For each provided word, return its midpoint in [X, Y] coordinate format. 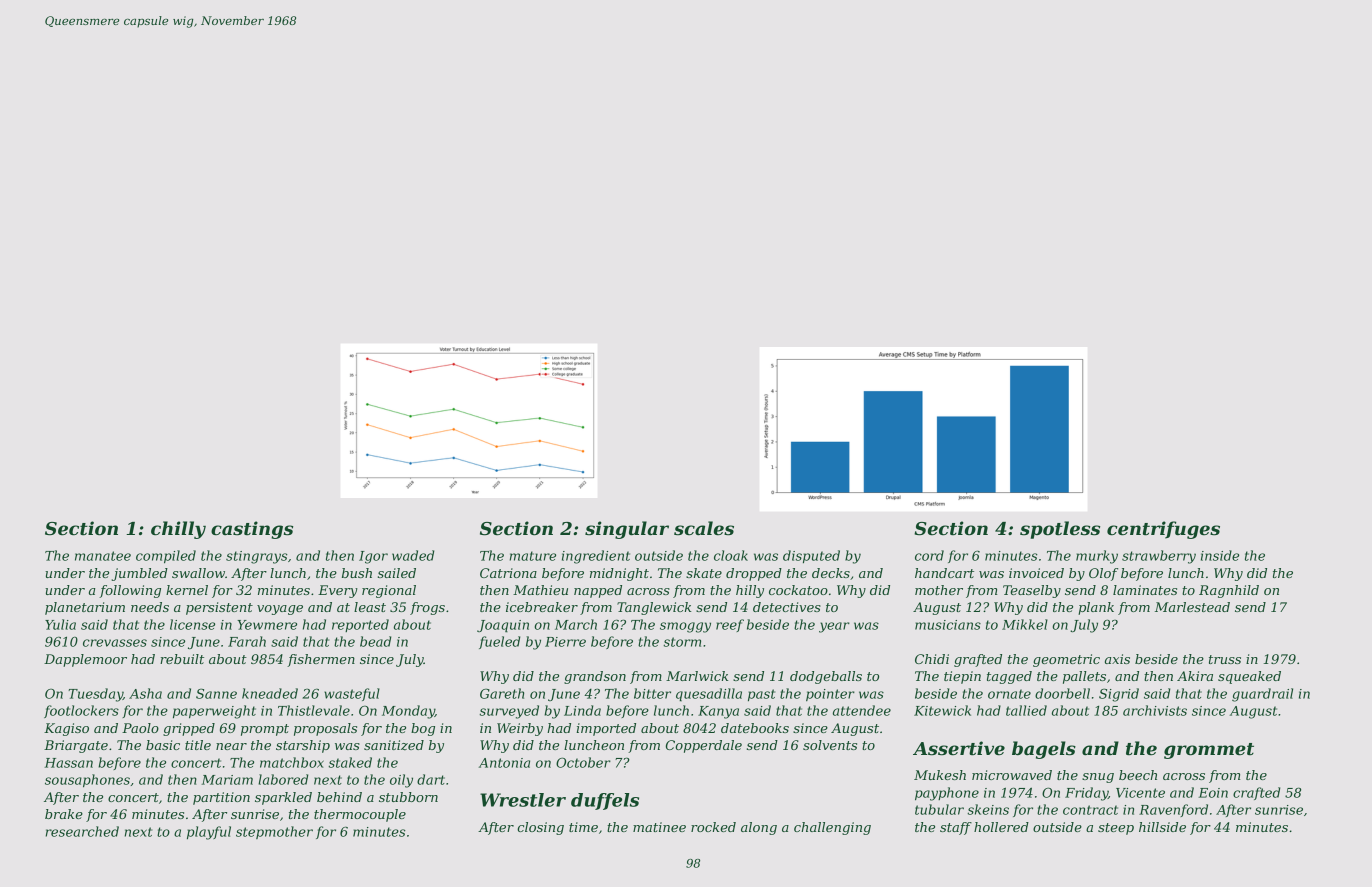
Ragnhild [1229, 591]
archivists [1155, 710]
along [759, 828]
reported [360, 625]
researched [82, 831]
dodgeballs [826, 677]
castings [252, 530]
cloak [731, 555]
